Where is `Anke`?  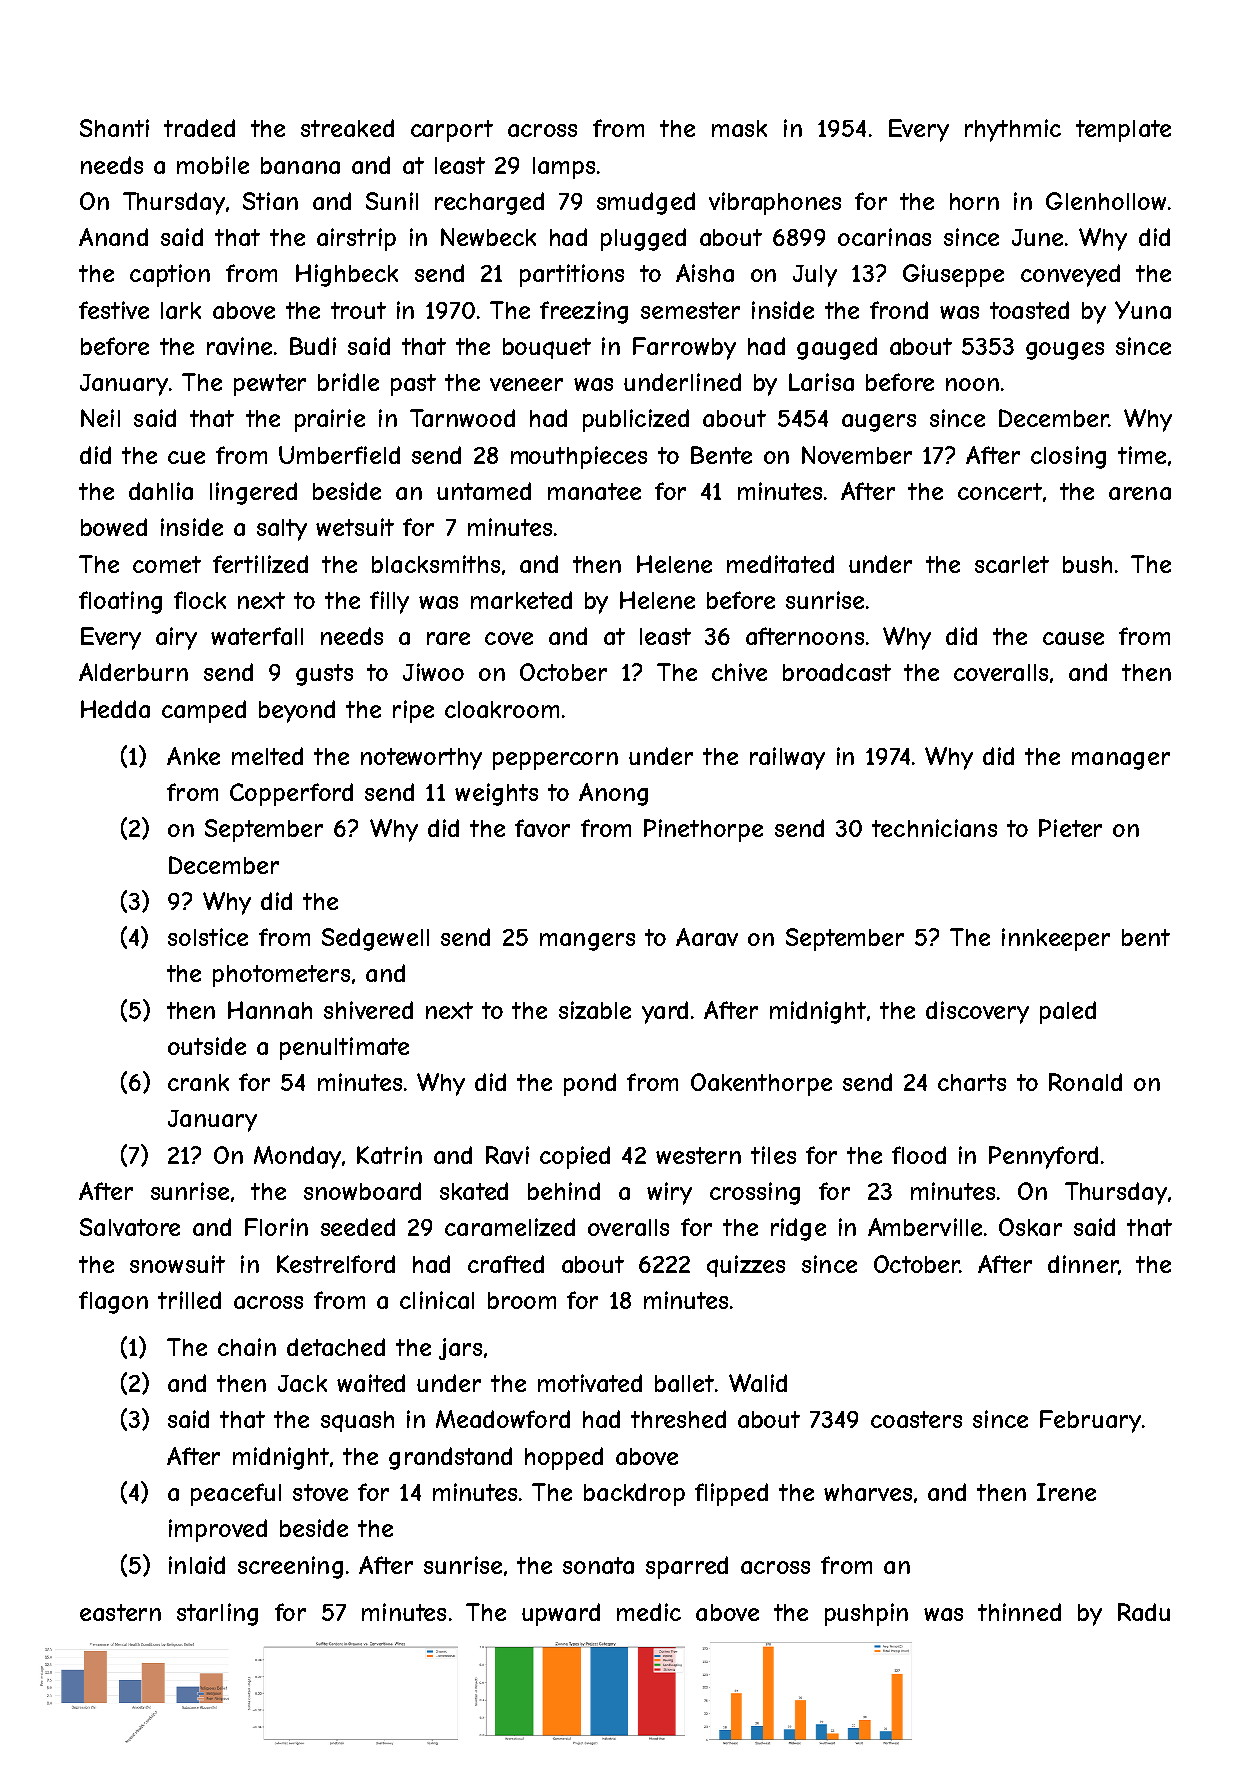
Anke is located at coordinates (193, 756).
